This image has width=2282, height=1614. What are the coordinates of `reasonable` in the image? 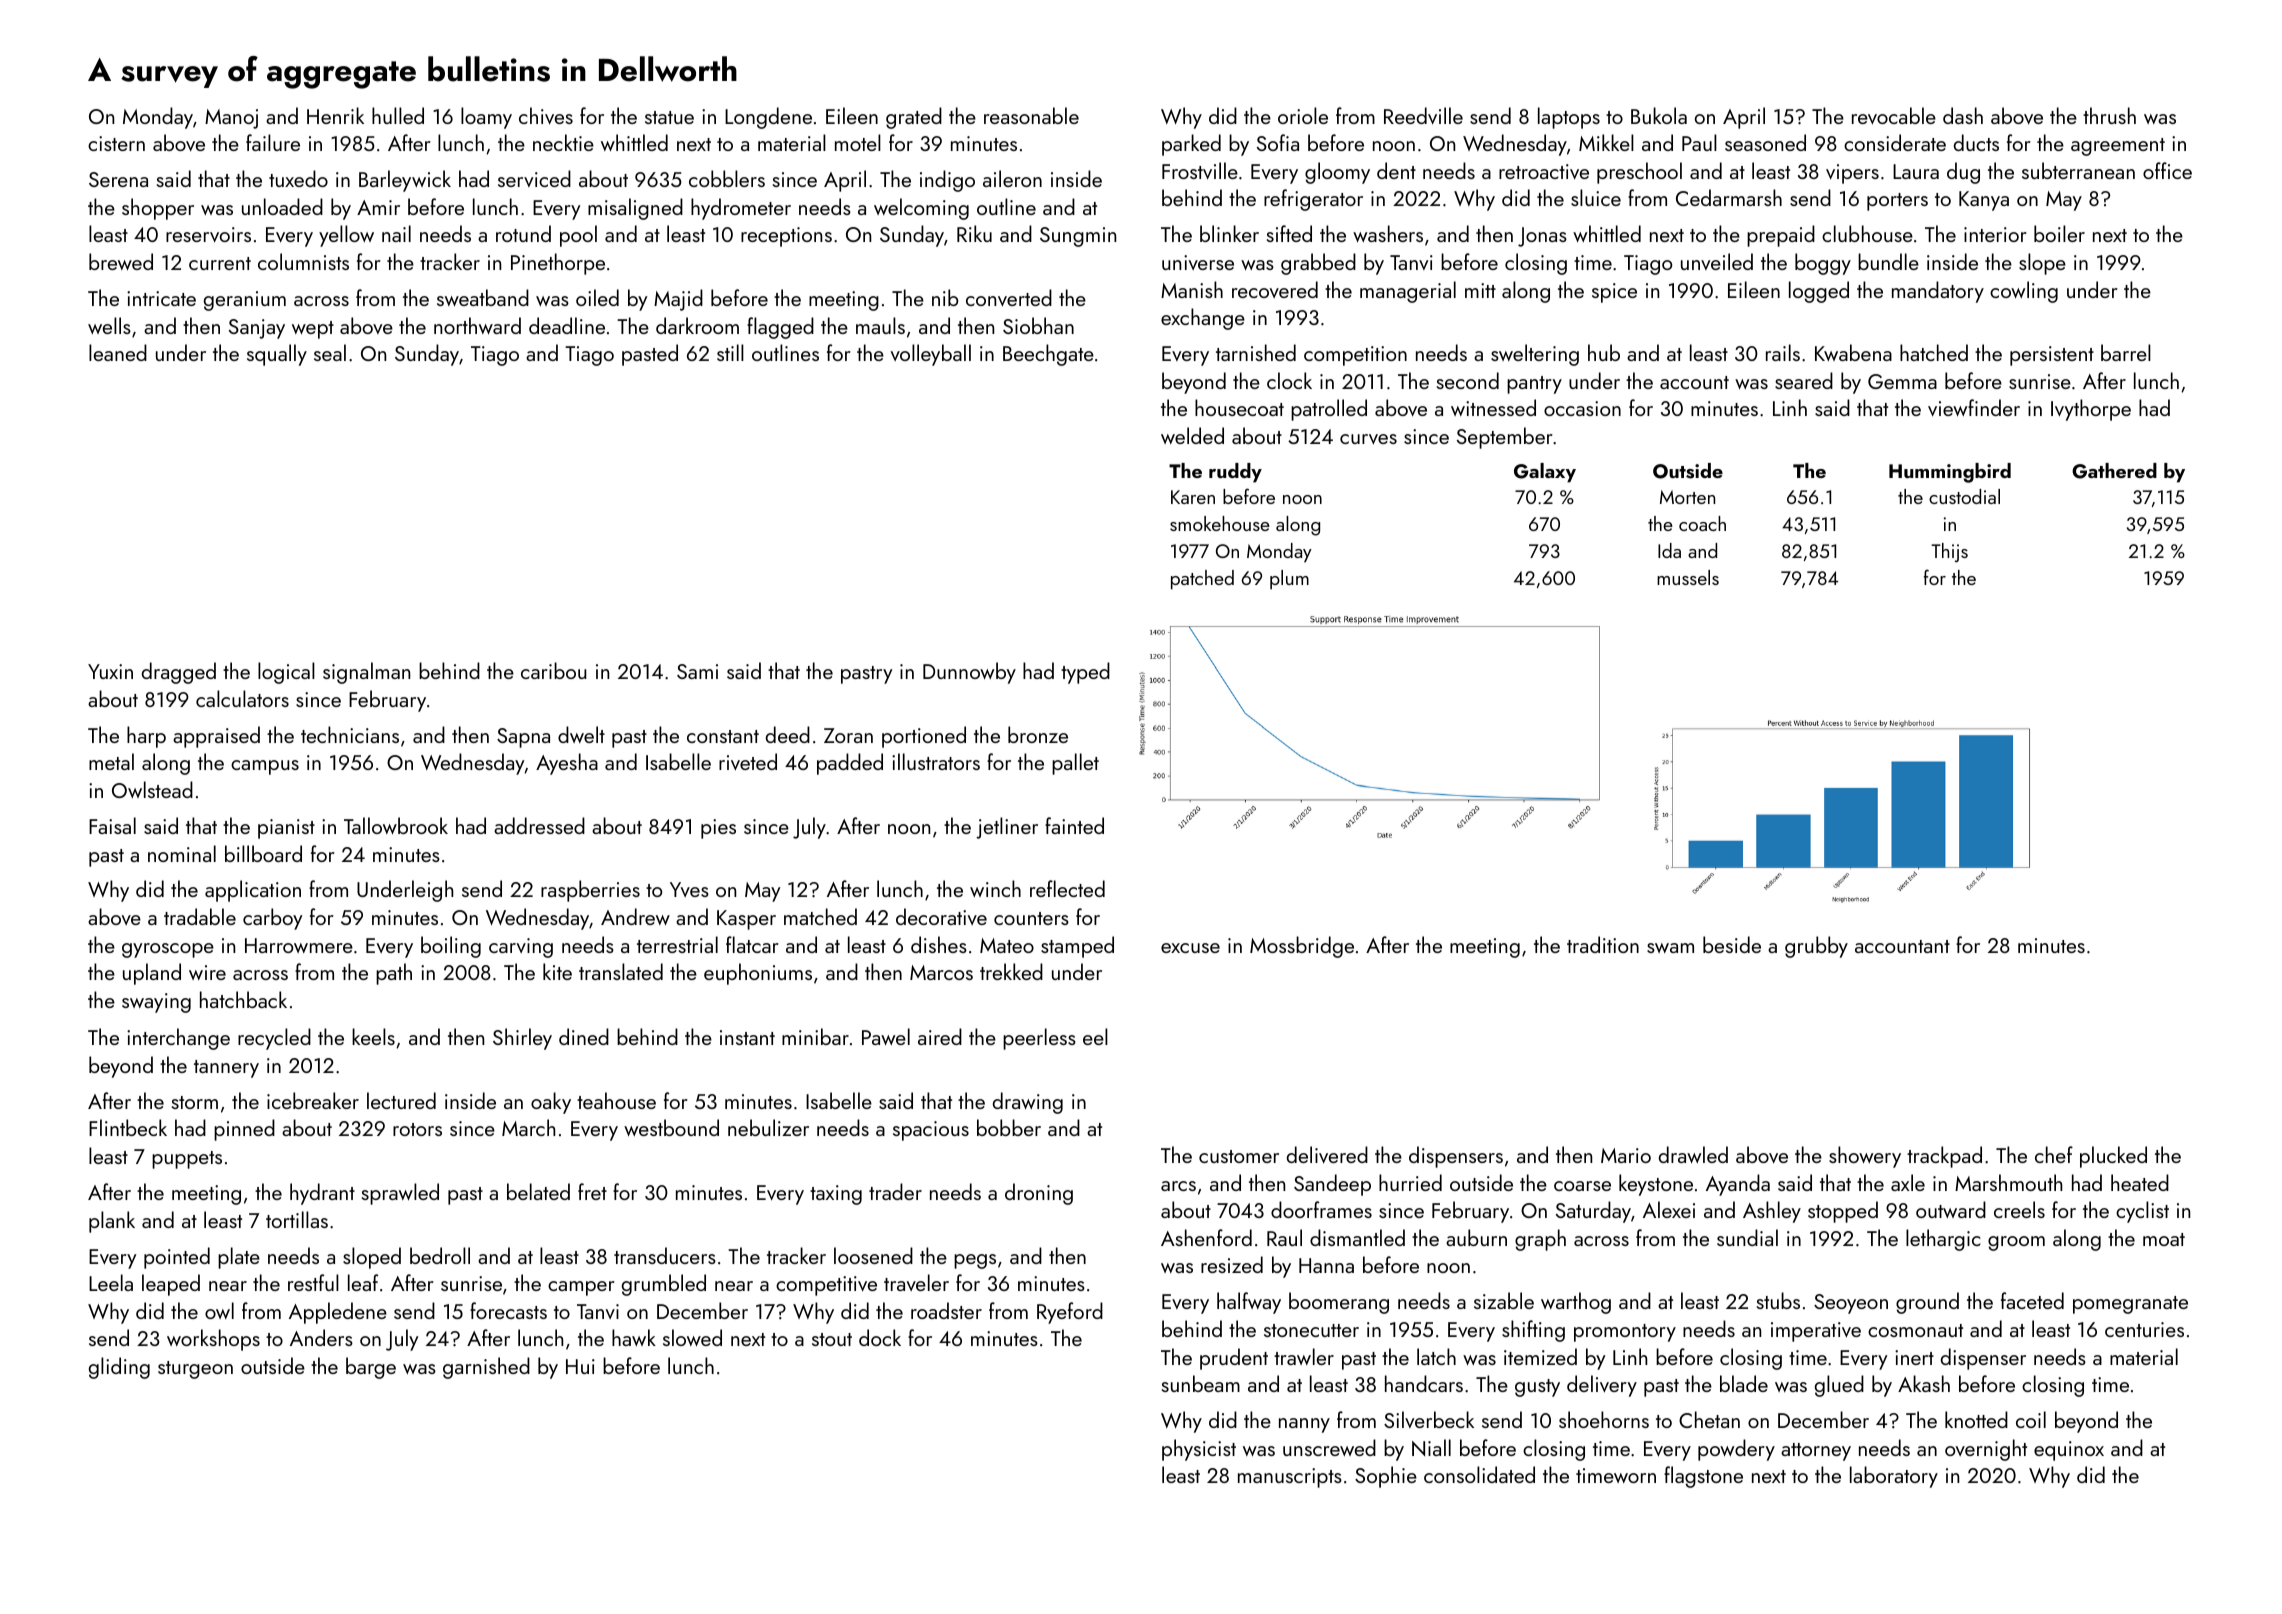 It's located at (1031, 115).
